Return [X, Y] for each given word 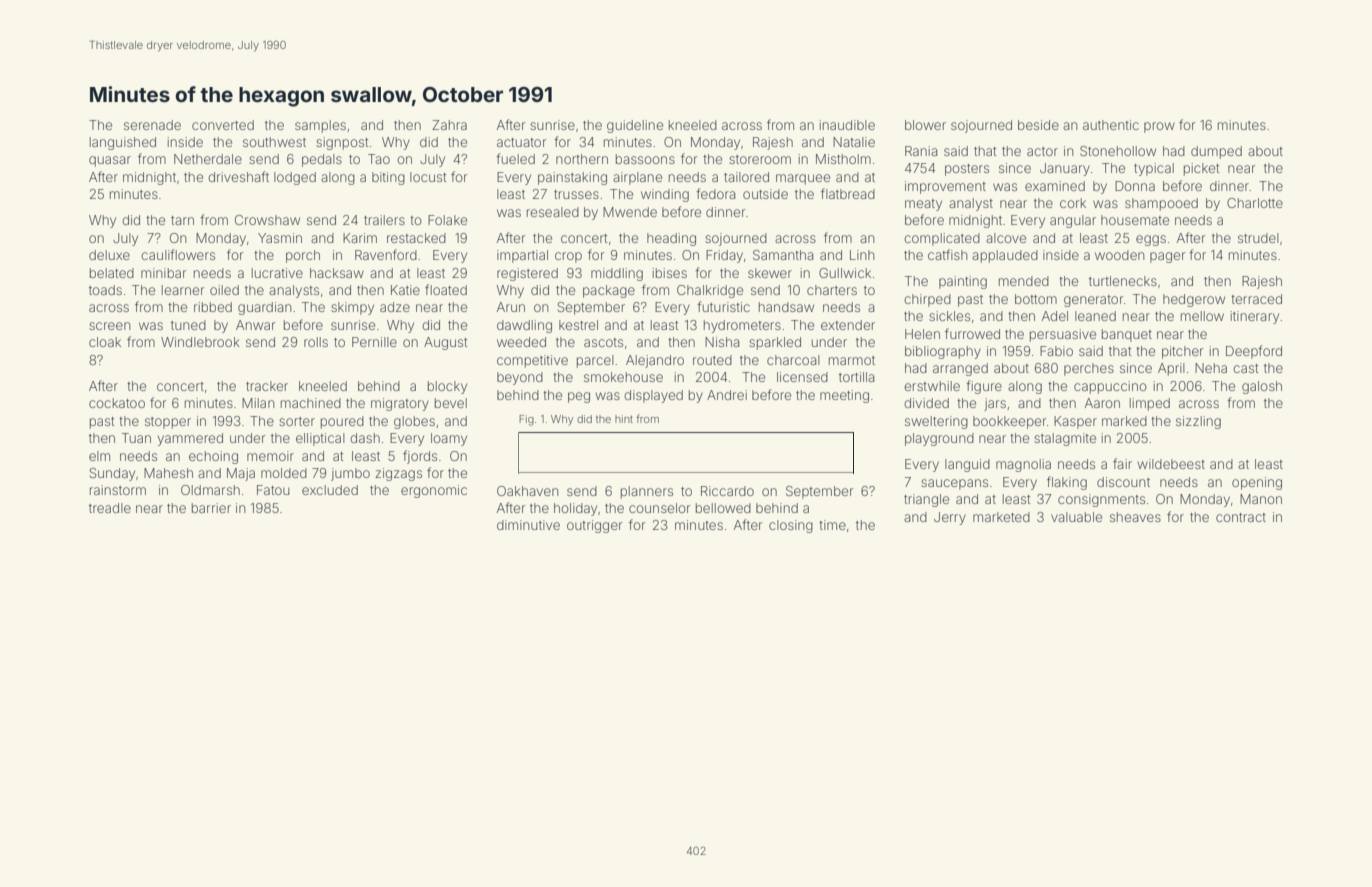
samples [320, 126]
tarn [182, 220]
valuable [1076, 517]
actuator [521, 142]
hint [624, 419]
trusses [576, 194]
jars [995, 404]
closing [791, 526]
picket [1201, 169]
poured [342, 422]
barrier [211, 508]
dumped [1216, 152]
